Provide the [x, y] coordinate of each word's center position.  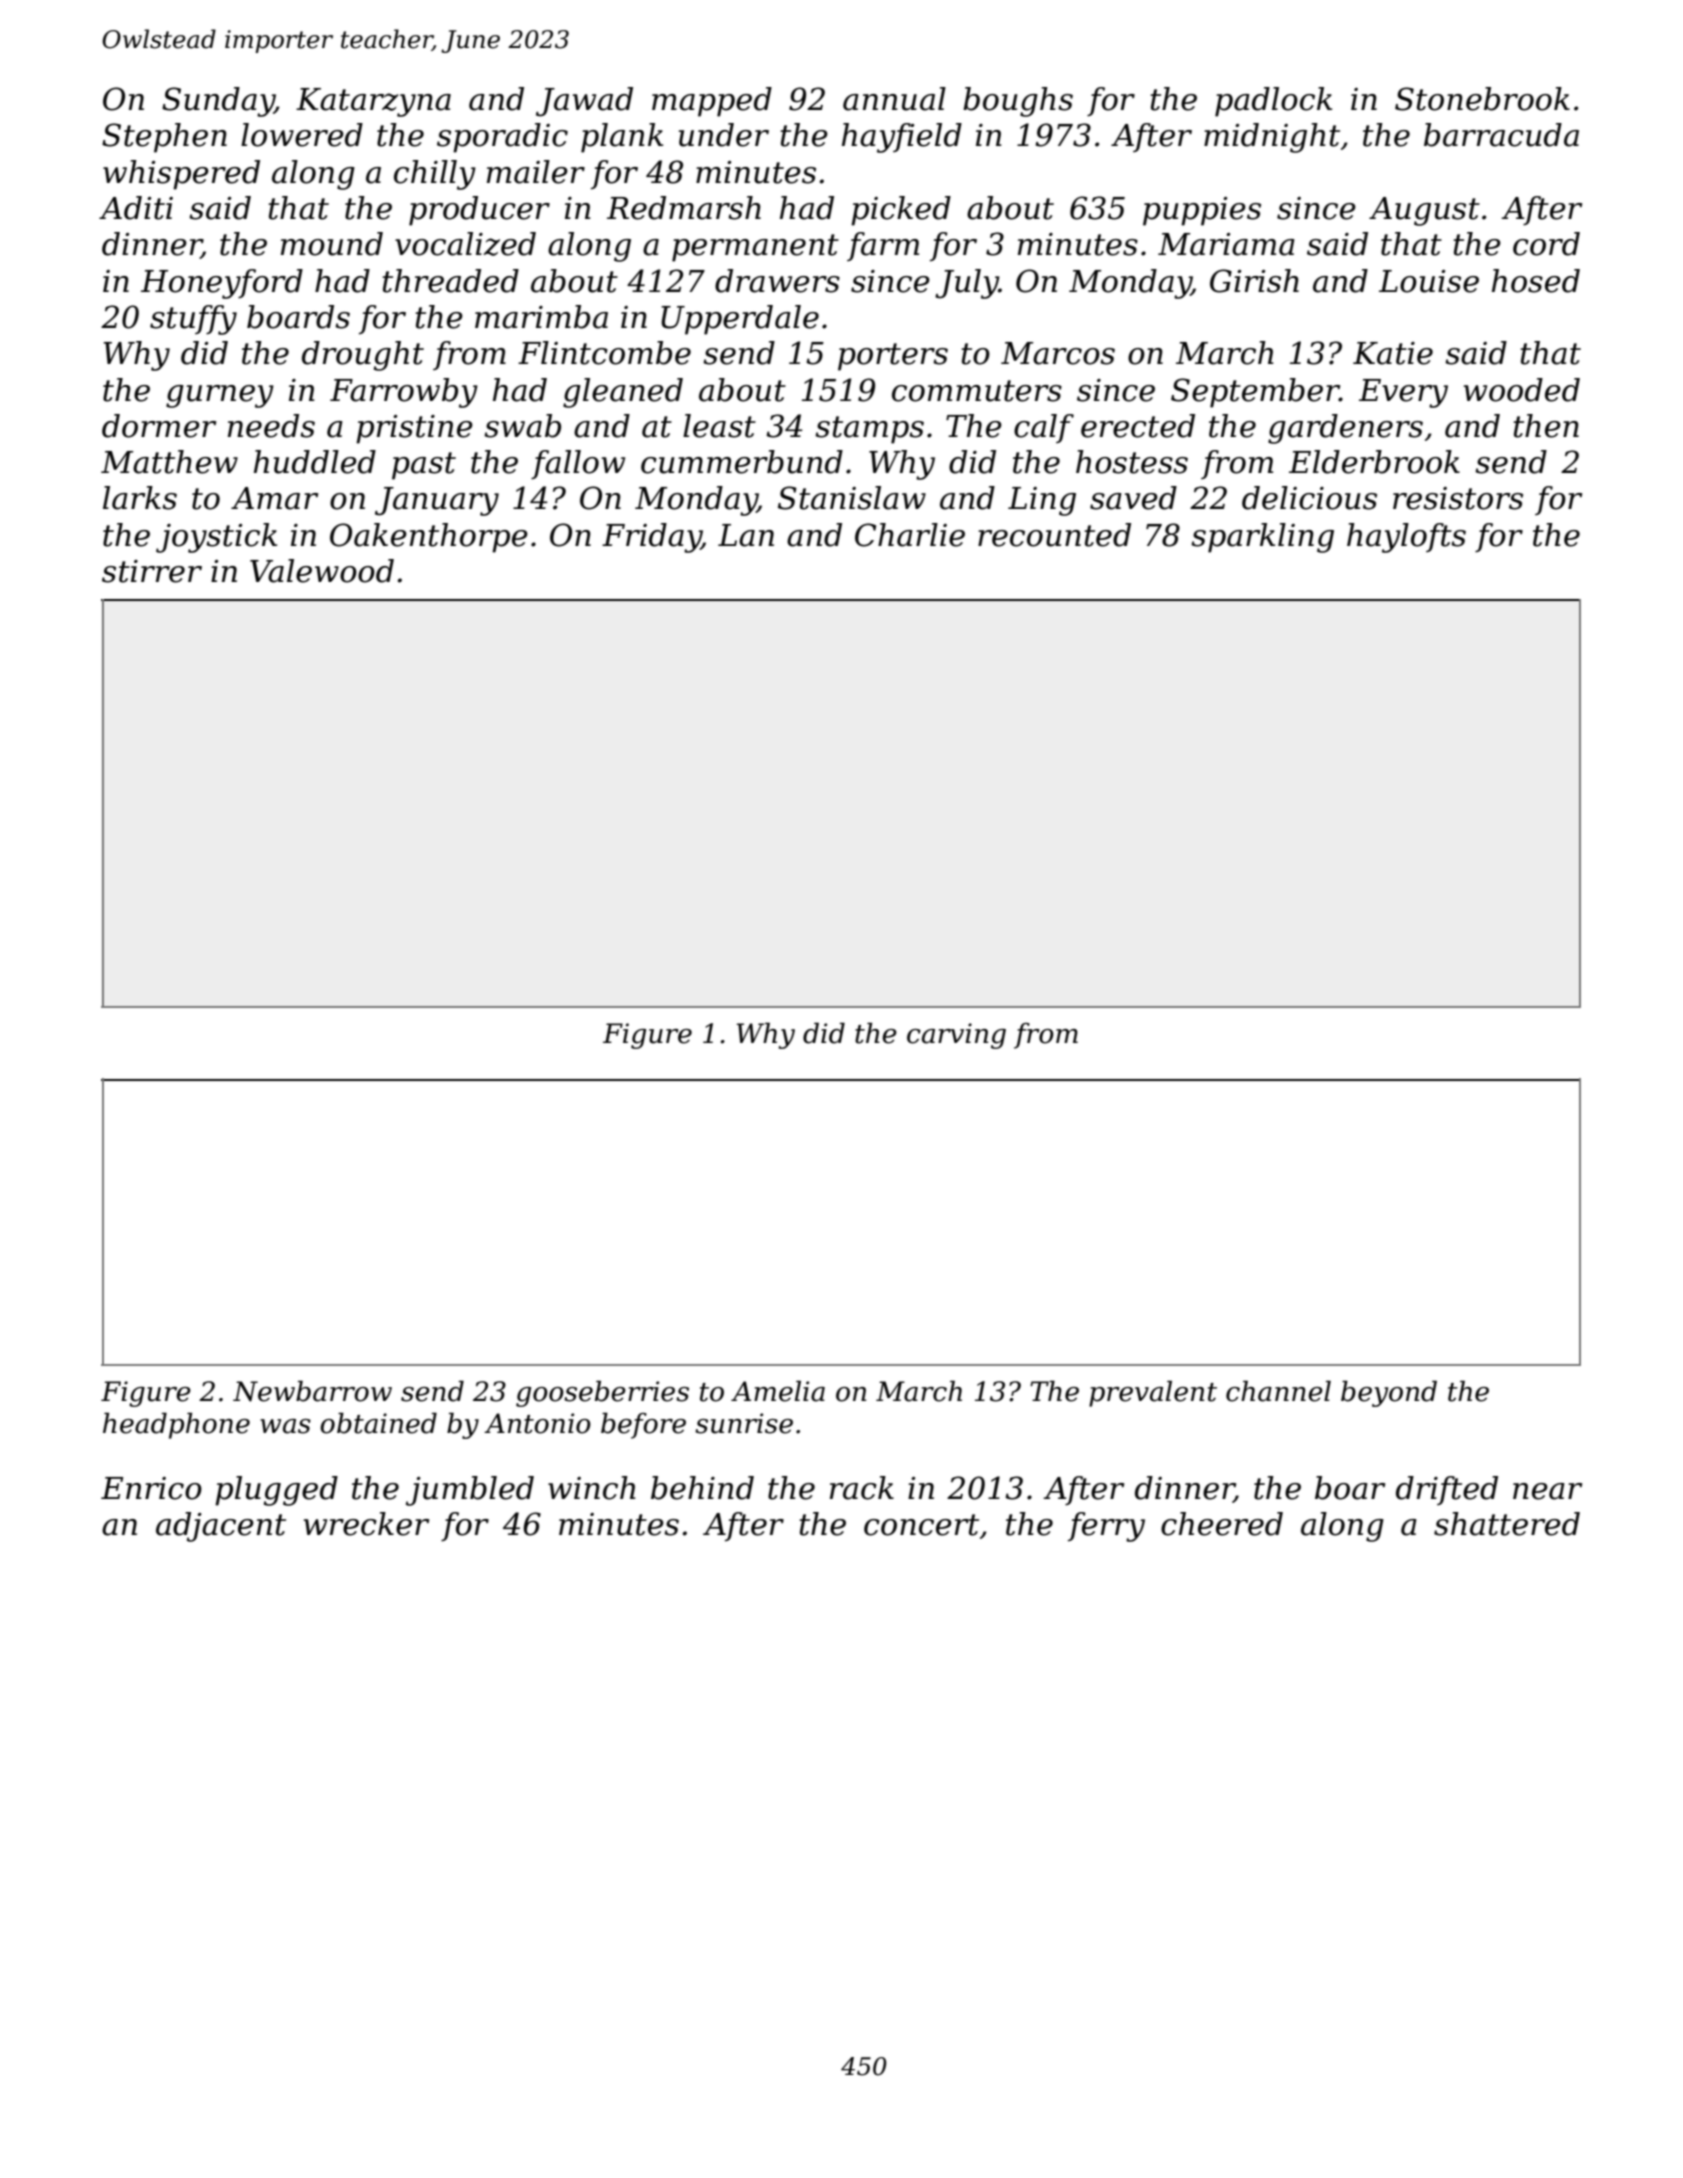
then [1546, 426]
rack [862, 1488]
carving [956, 1036]
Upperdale [740, 320]
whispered [181, 175]
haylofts [1406, 538]
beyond [1389, 1393]
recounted [1054, 535]
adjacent [221, 1527]
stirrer [152, 571]
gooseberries [602, 1393]
